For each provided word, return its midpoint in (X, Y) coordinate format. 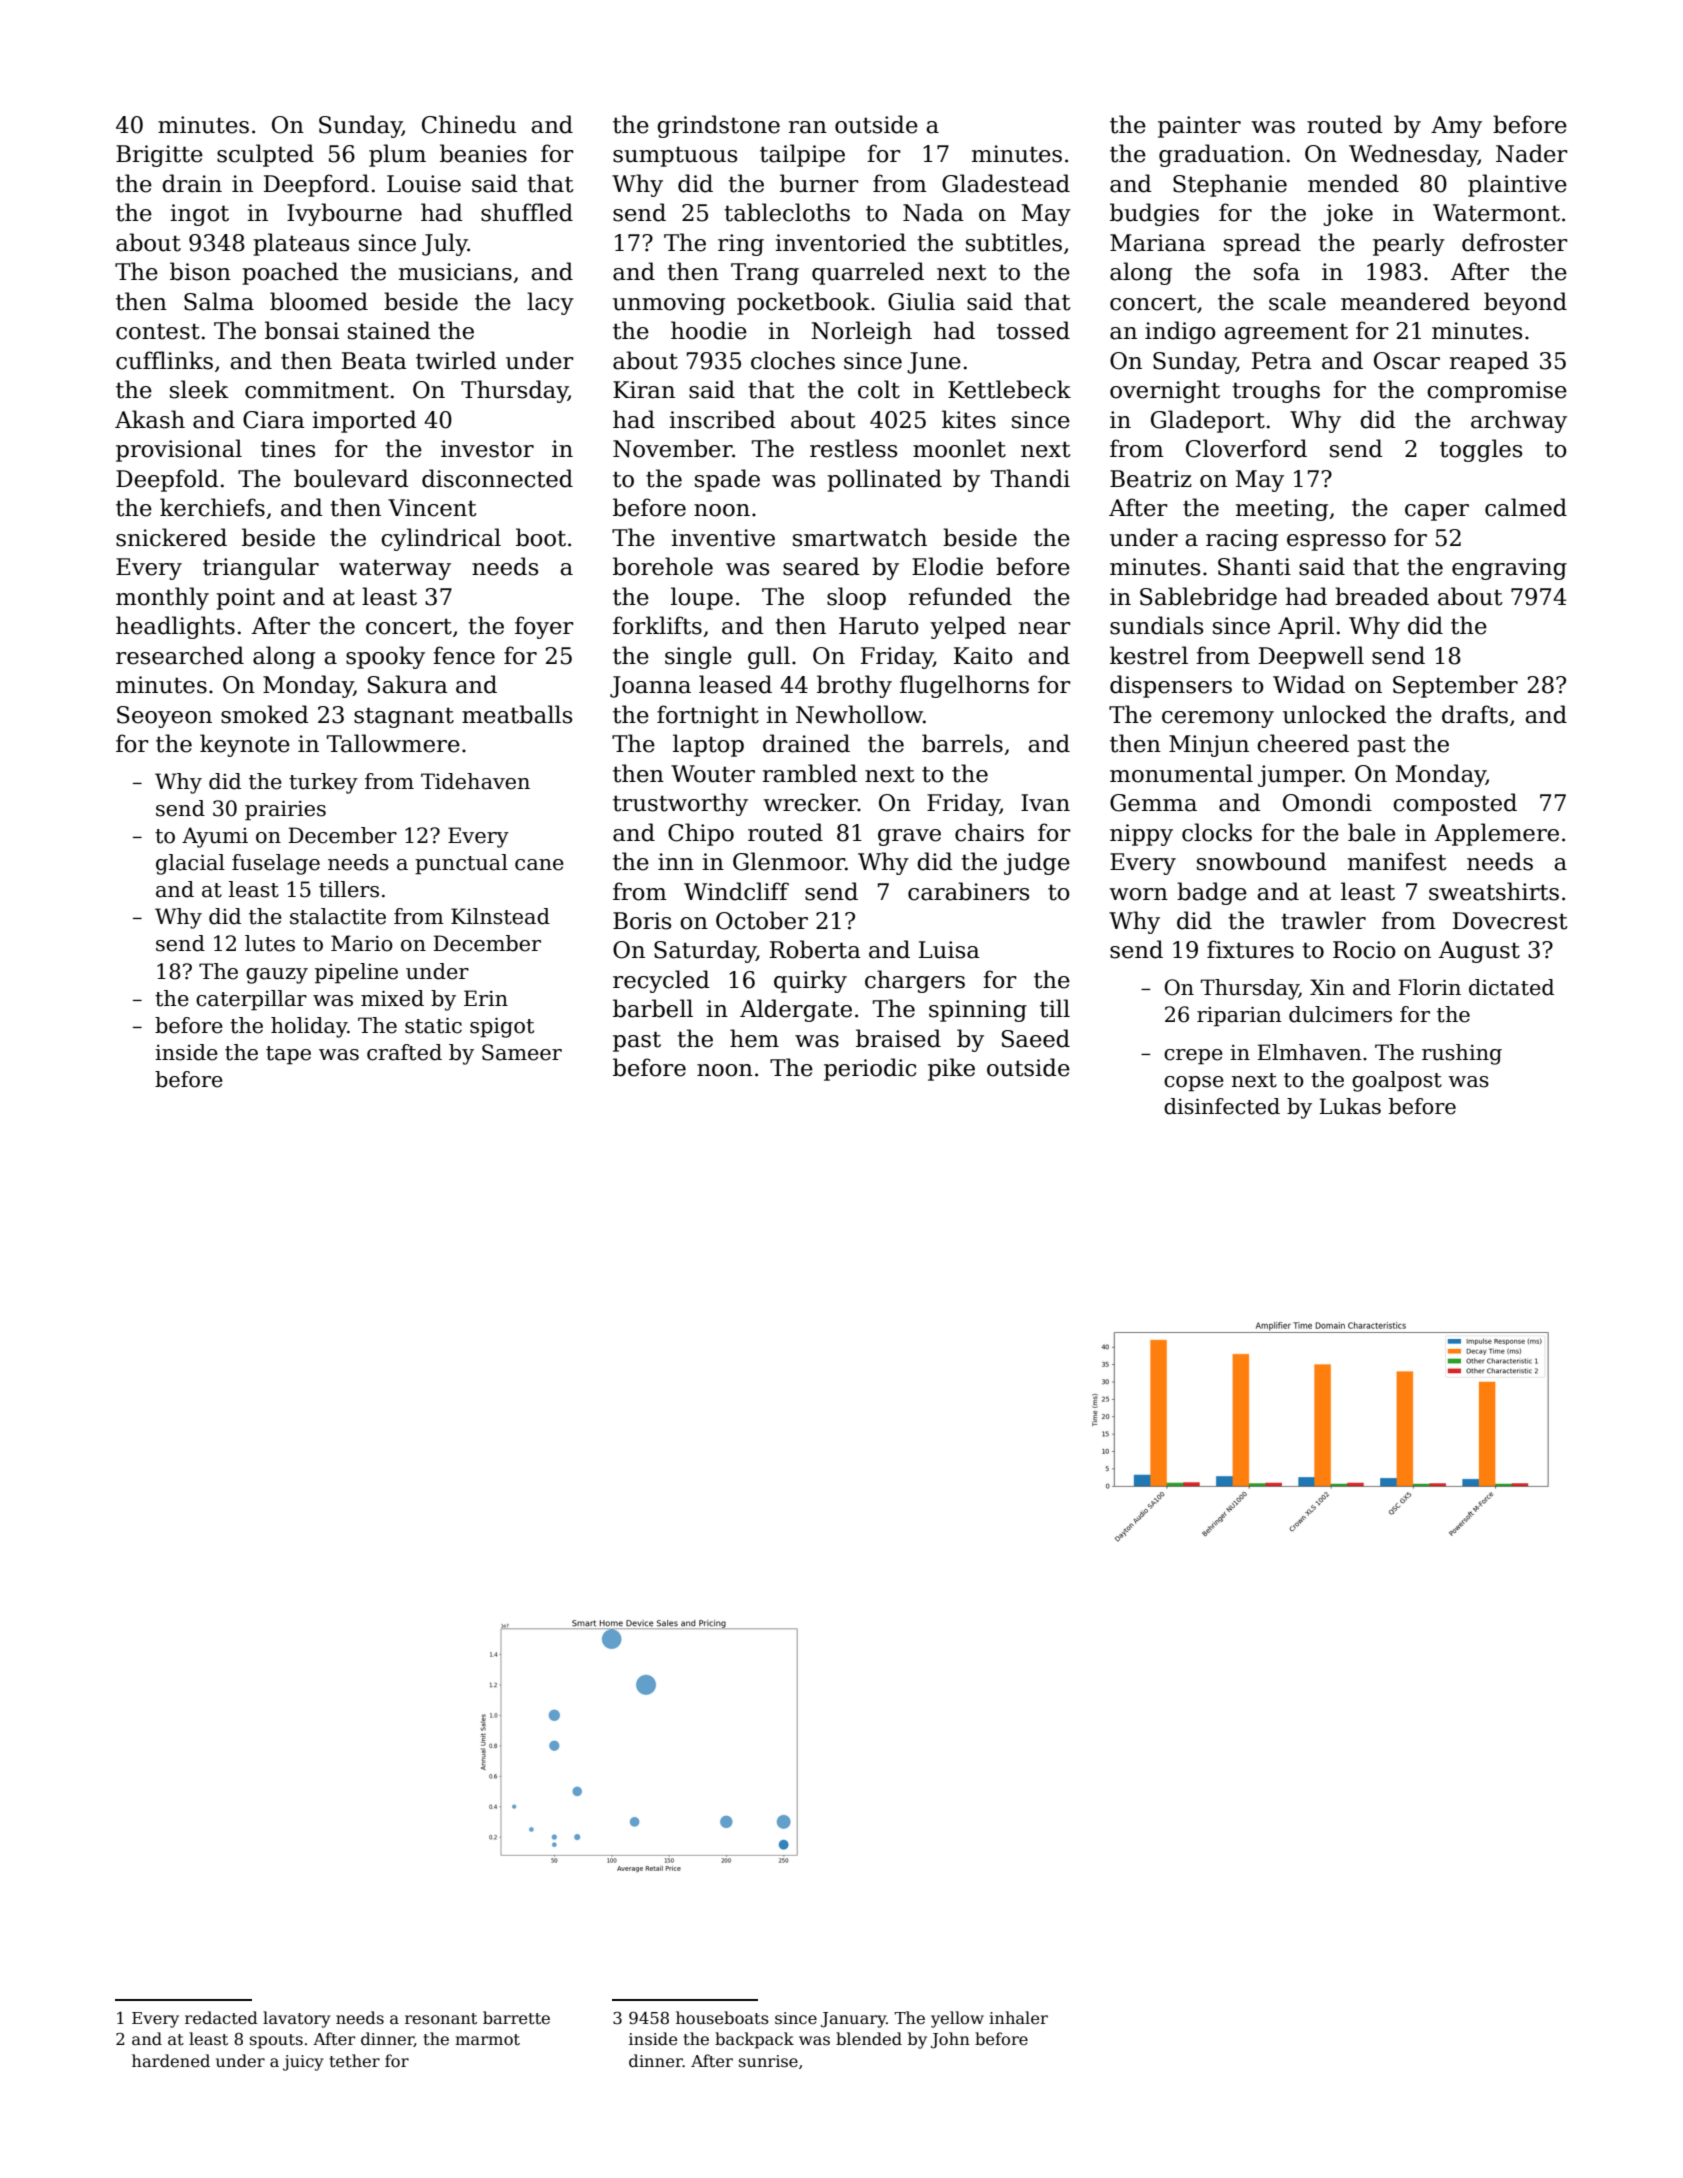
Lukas (1350, 1106)
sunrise (768, 2061)
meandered (1405, 301)
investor (487, 449)
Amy (1456, 127)
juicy (303, 2063)
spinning (978, 1011)
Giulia (921, 301)
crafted (404, 1052)
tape (288, 1055)
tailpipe (802, 155)
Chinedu (469, 124)
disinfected (1222, 1106)
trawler (1323, 920)
